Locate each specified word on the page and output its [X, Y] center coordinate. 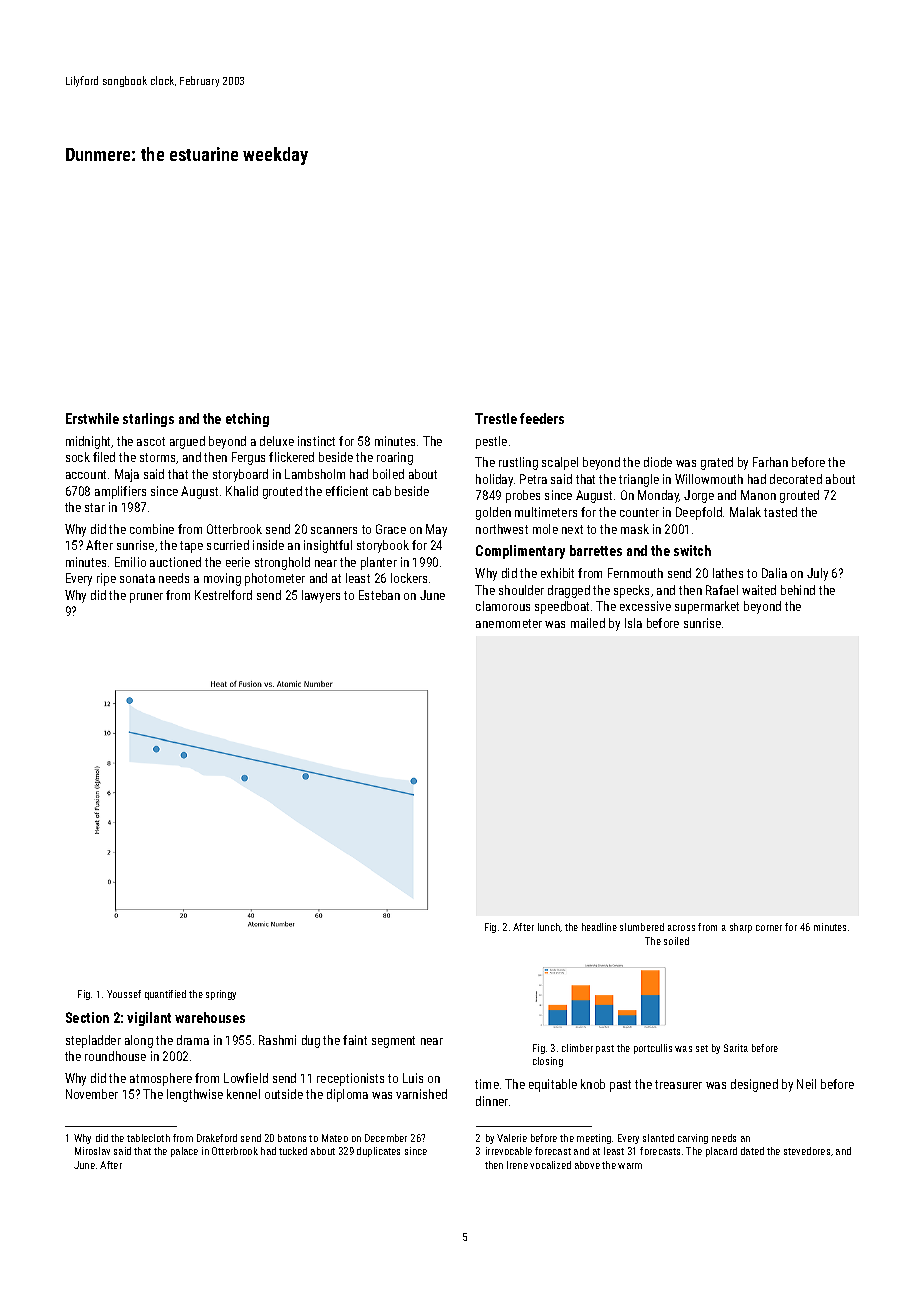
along [139, 1041]
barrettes [596, 550]
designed [754, 1085]
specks [631, 591]
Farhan [770, 462]
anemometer [509, 623]
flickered [291, 457]
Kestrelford [223, 595]
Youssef [124, 994]
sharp [741, 928]
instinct [316, 441]
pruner [146, 598]
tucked [293, 1151]
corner [769, 928]
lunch [549, 927]
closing [548, 1062]
